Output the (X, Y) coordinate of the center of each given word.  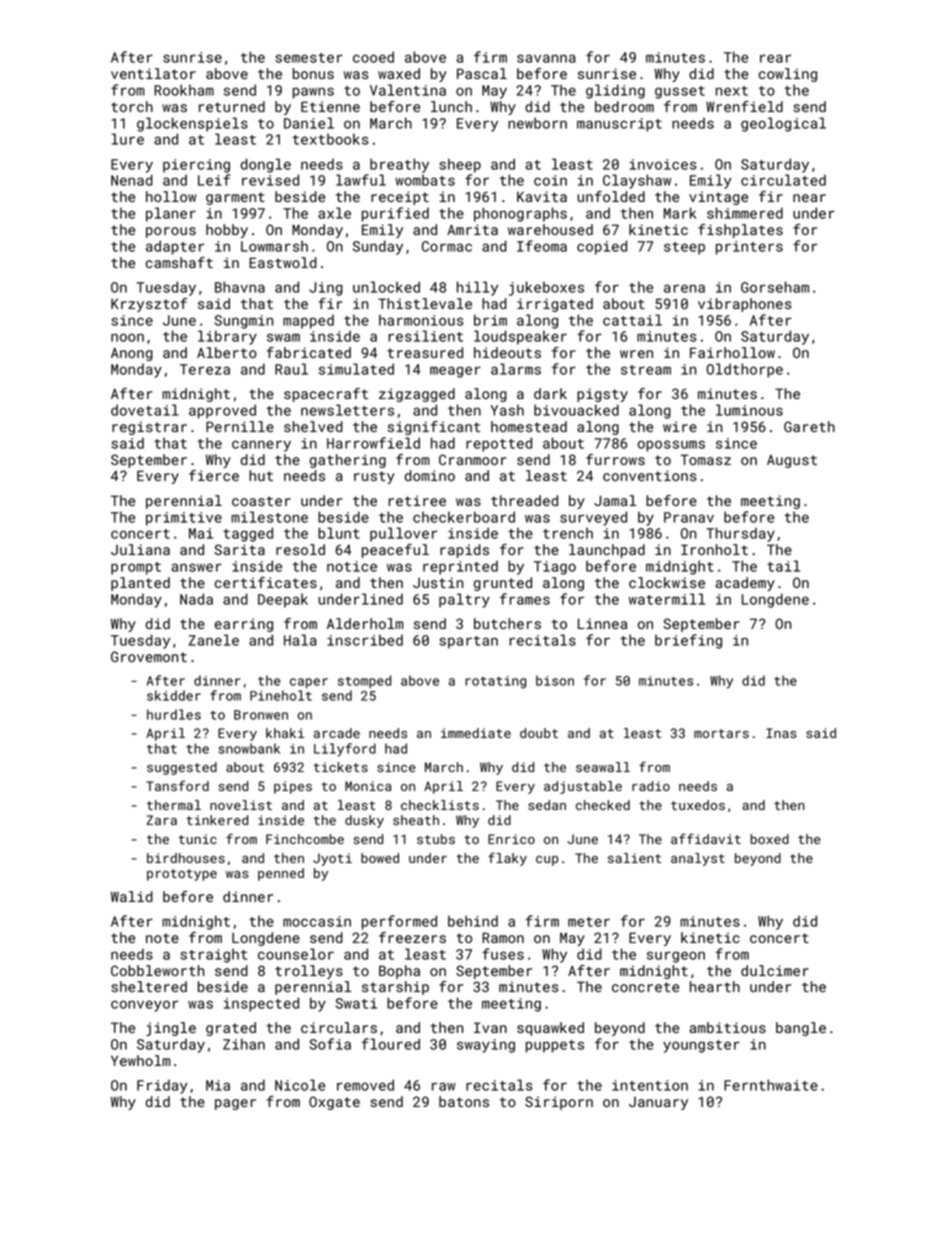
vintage (718, 198)
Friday (162, 1086)
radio (651, 786)
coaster (261, 501)
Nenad (132, 180)
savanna (546, 58)
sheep (460, 165)
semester (309, 58)
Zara (161, 820)
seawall (603, 767)
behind (473, 921)
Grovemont (149, 656)
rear (775, 58)
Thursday (740, 534)
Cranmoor (472, 459)
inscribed (365, 640)
